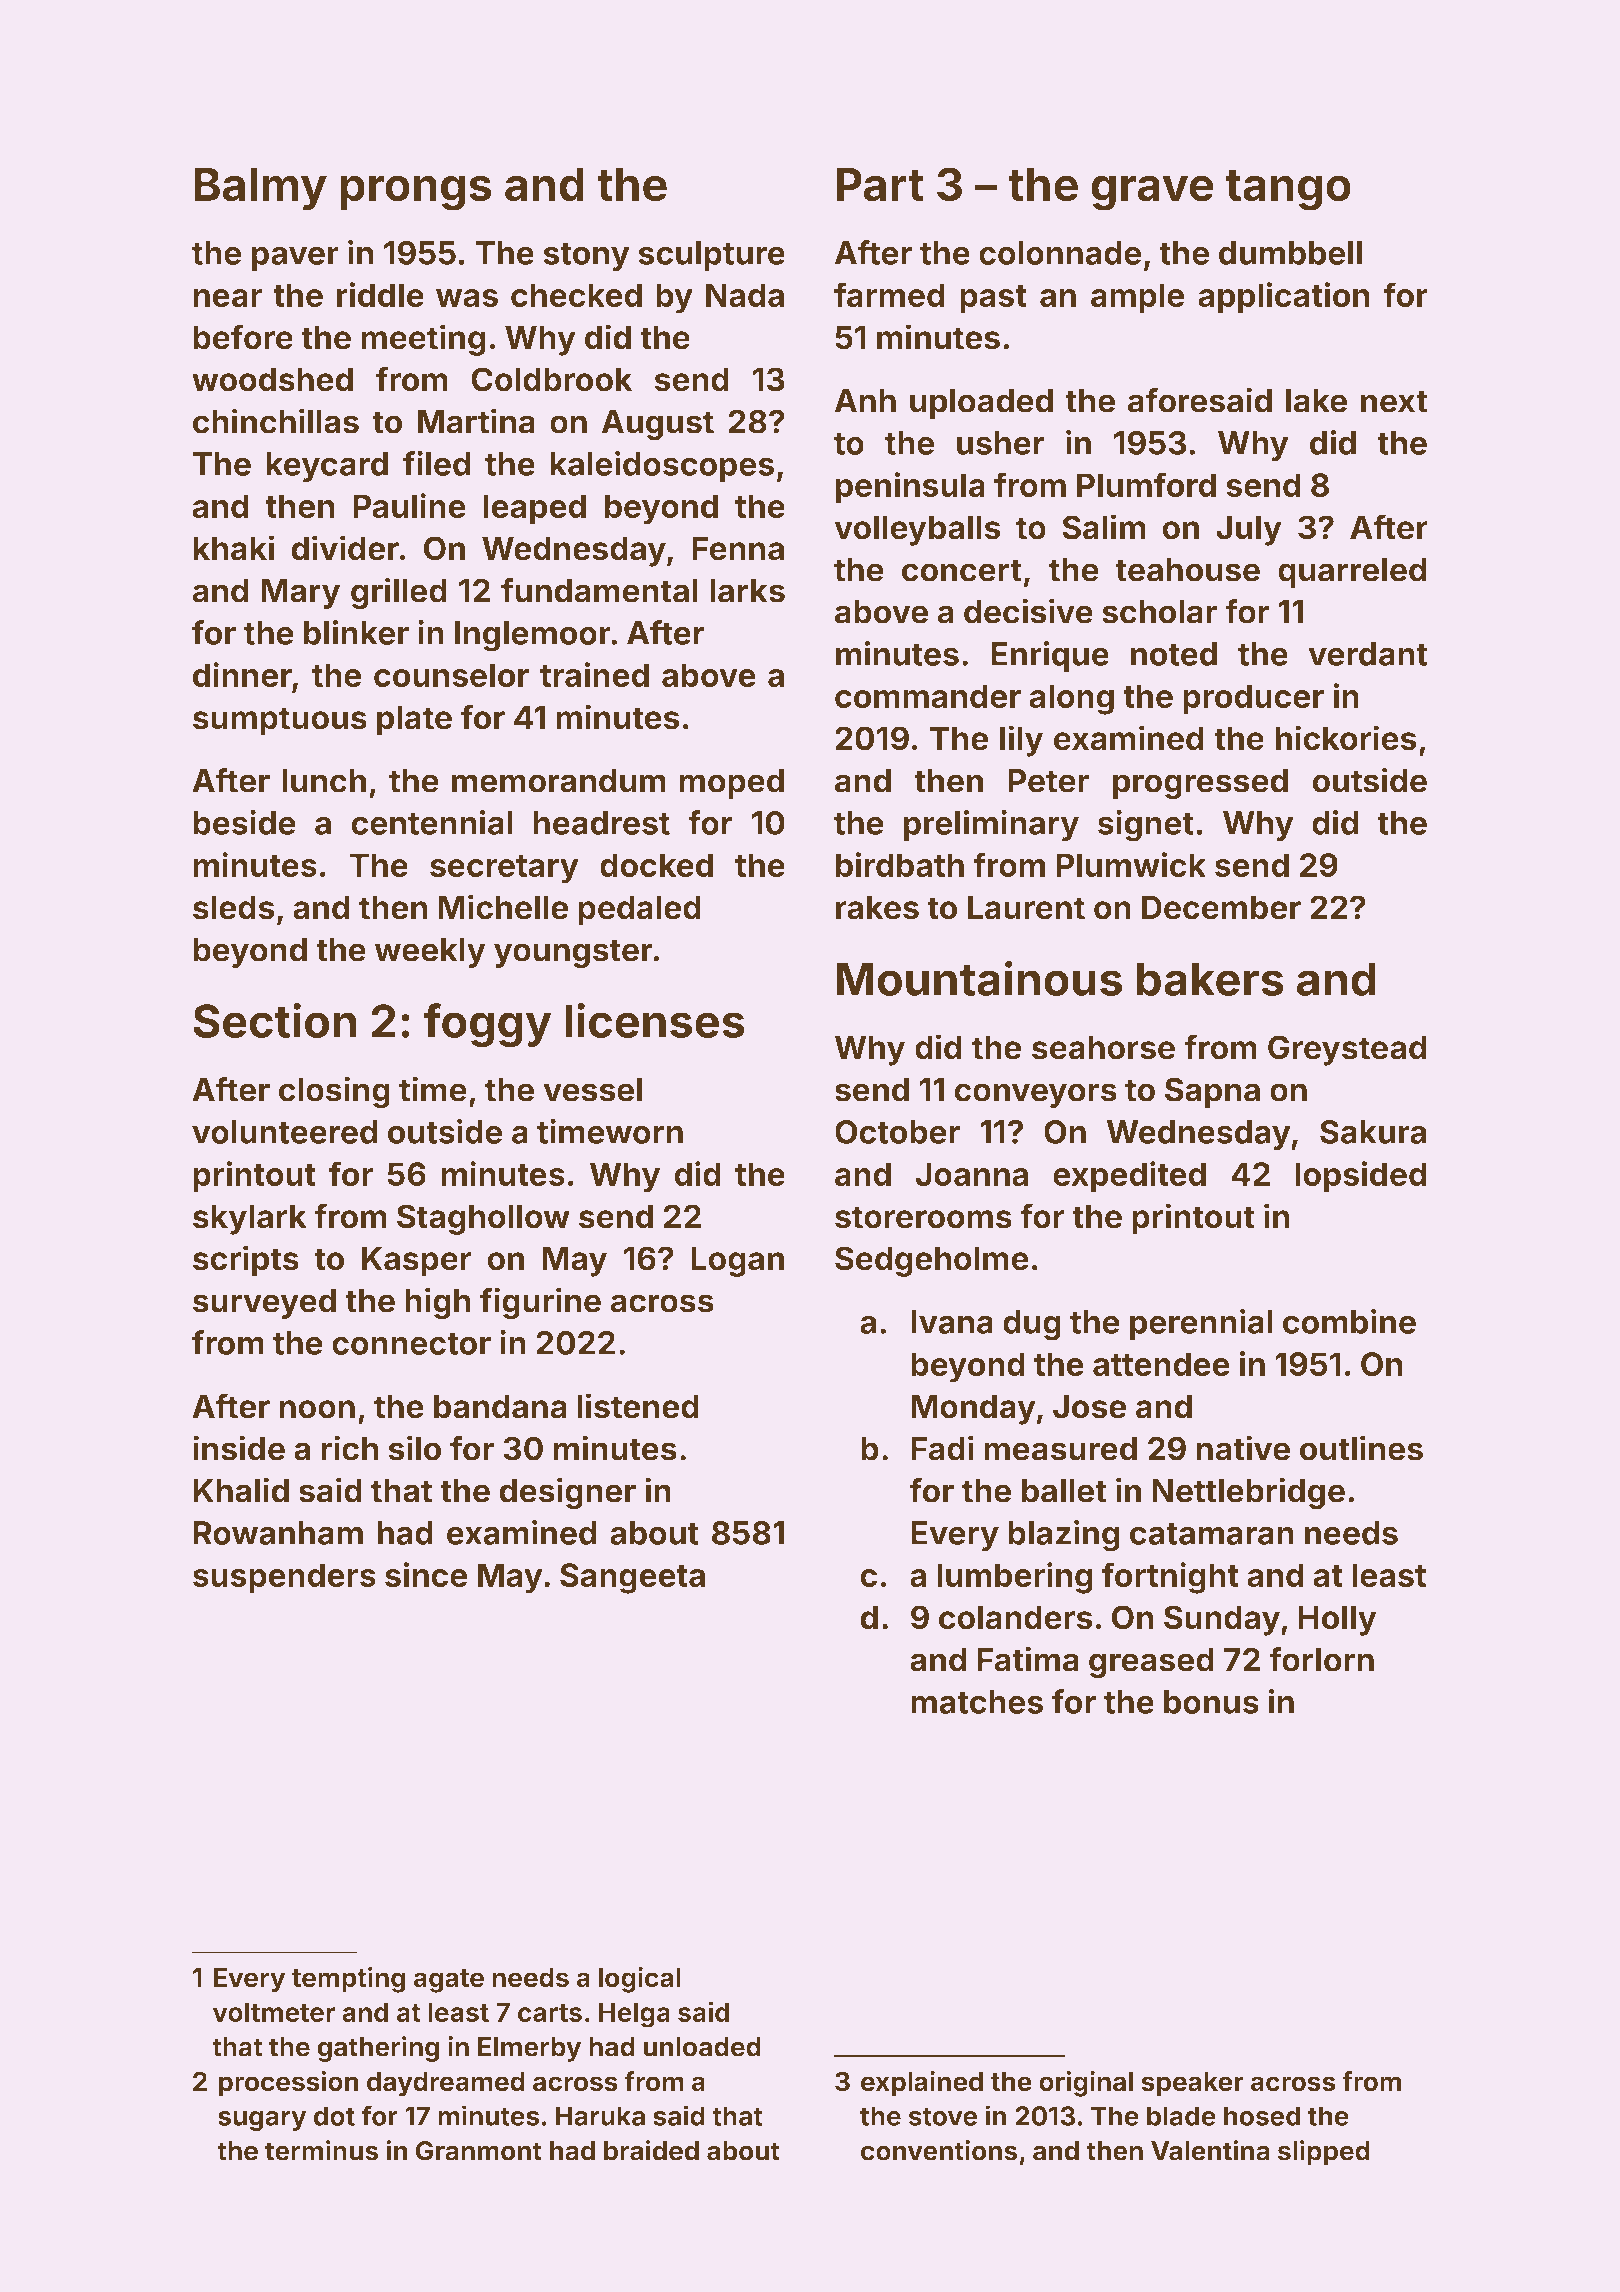 The image size is (1620, 2292). What do you see at coordinates (449, 1981) in the document?
I see `agate` at bounding box center [449, 1981].
